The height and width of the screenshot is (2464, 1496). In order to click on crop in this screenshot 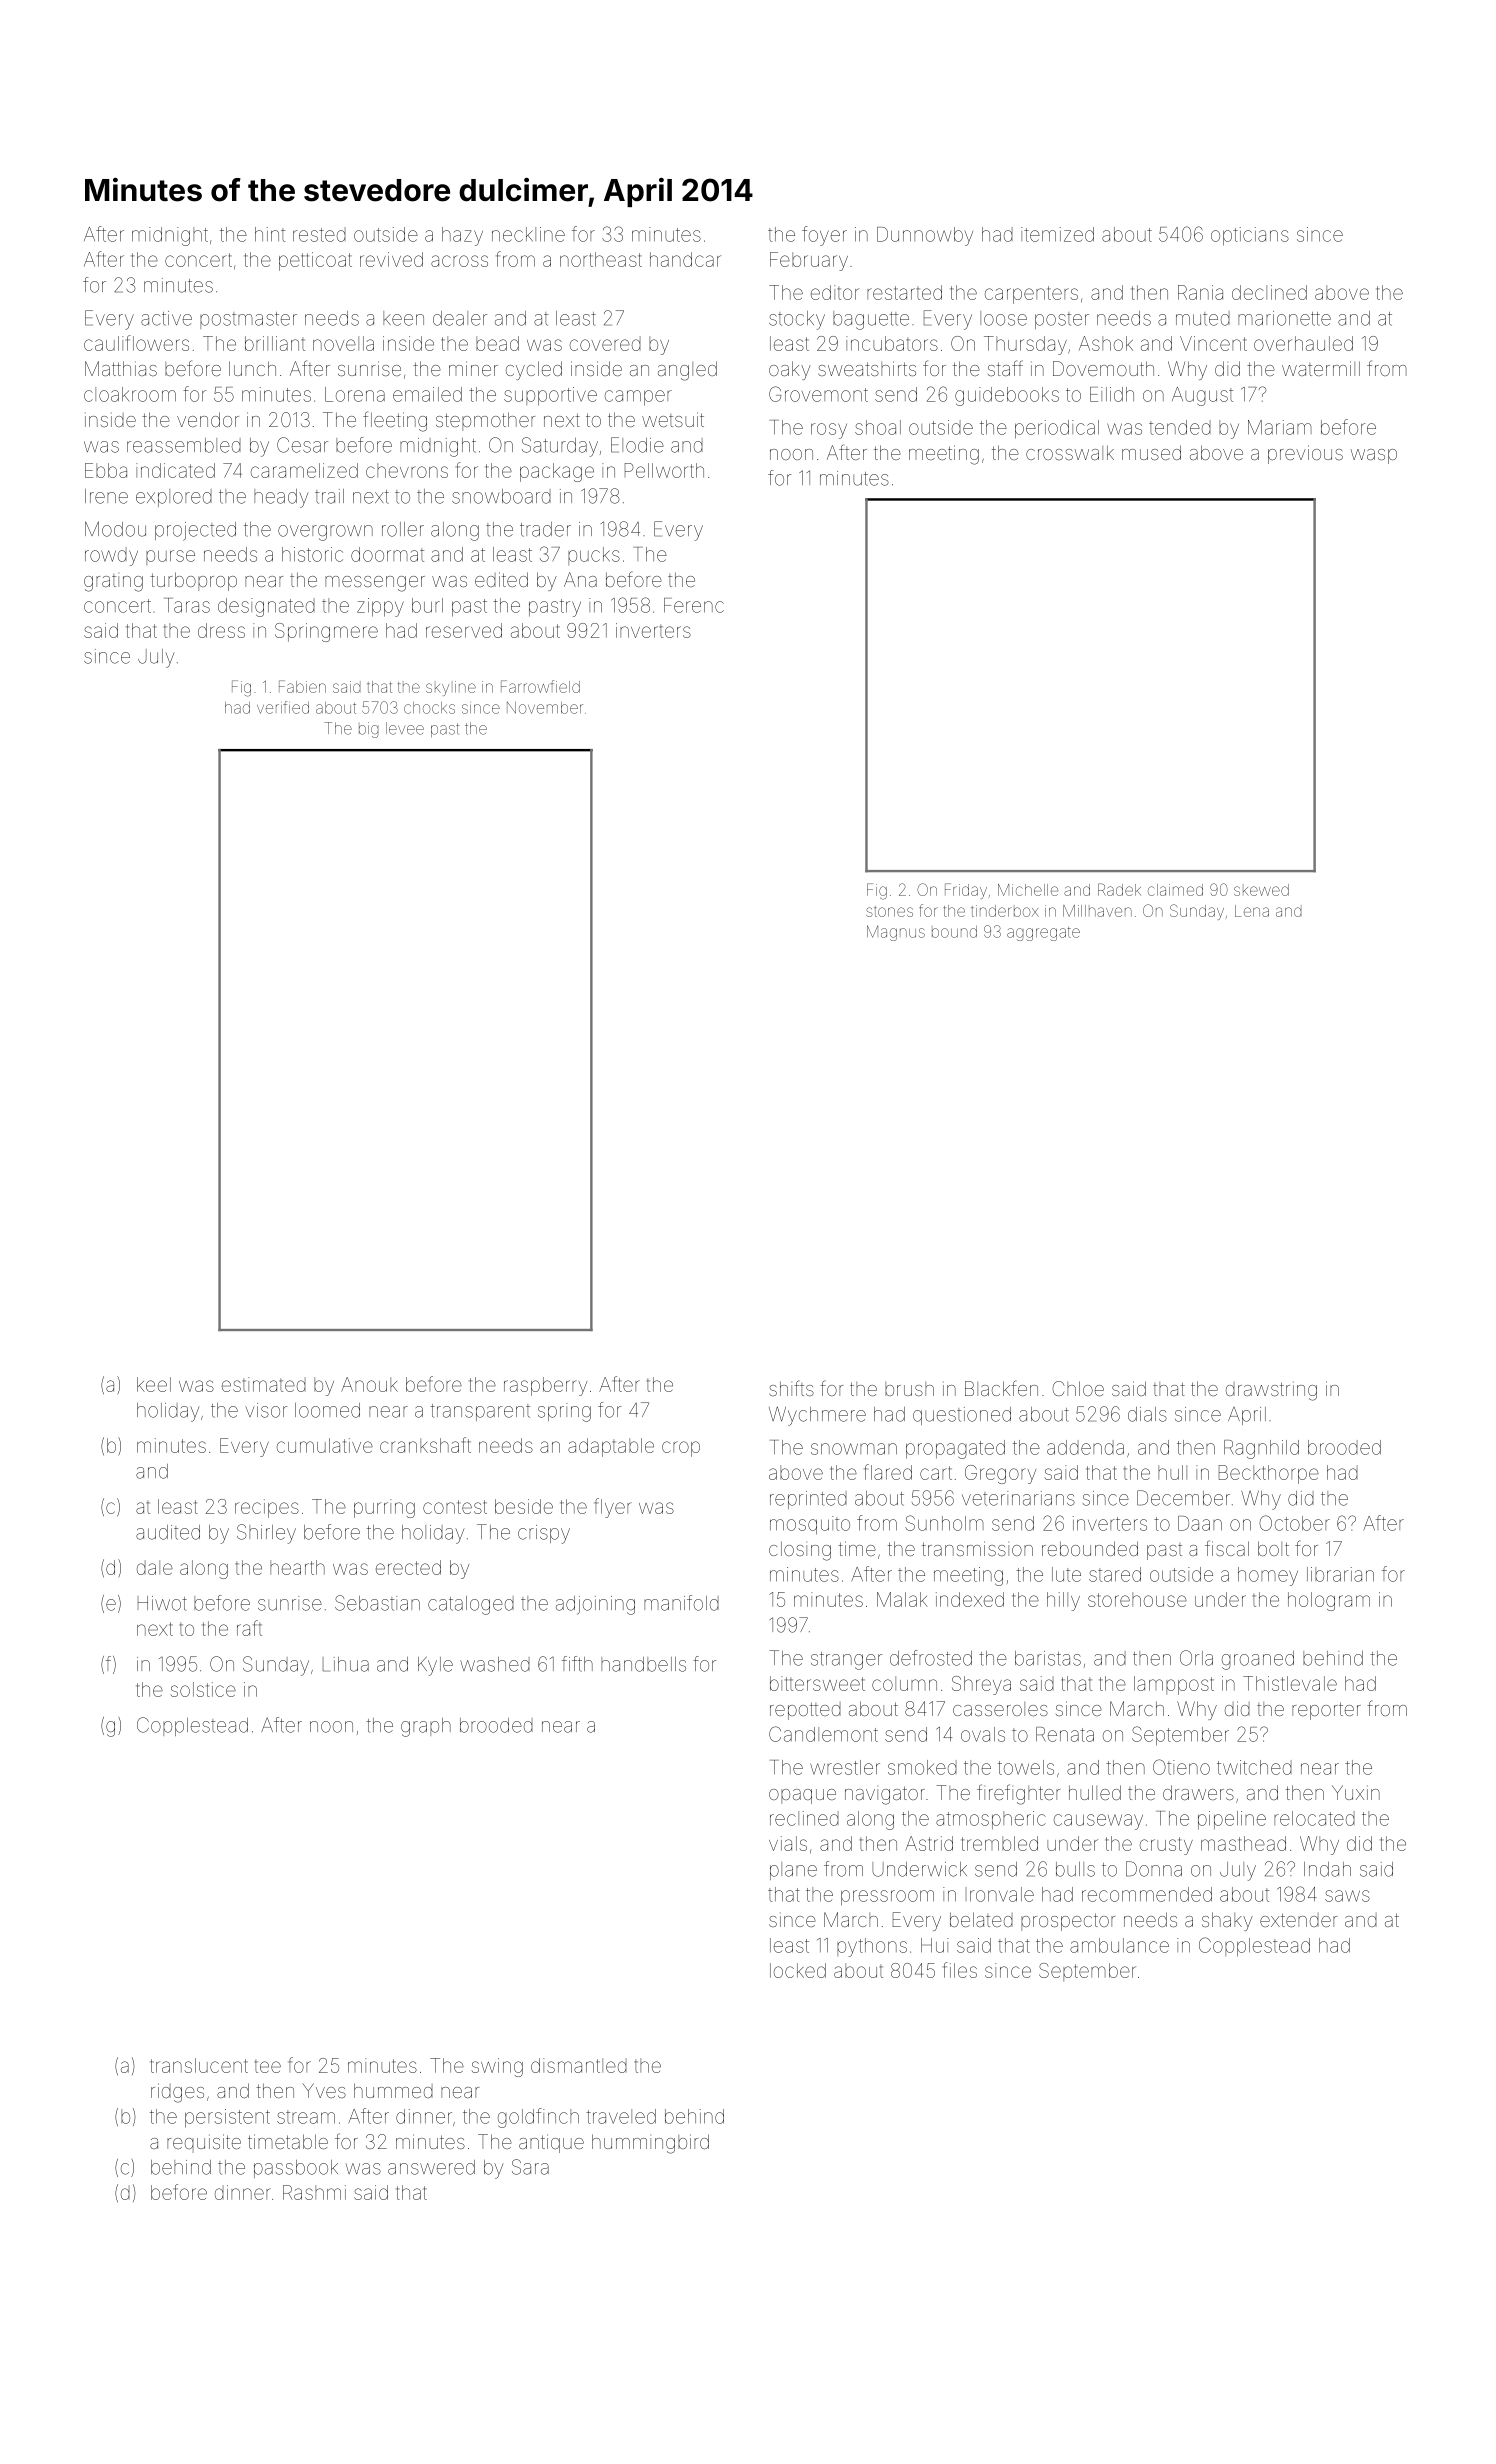, I will do `click(681, 1449)`.
